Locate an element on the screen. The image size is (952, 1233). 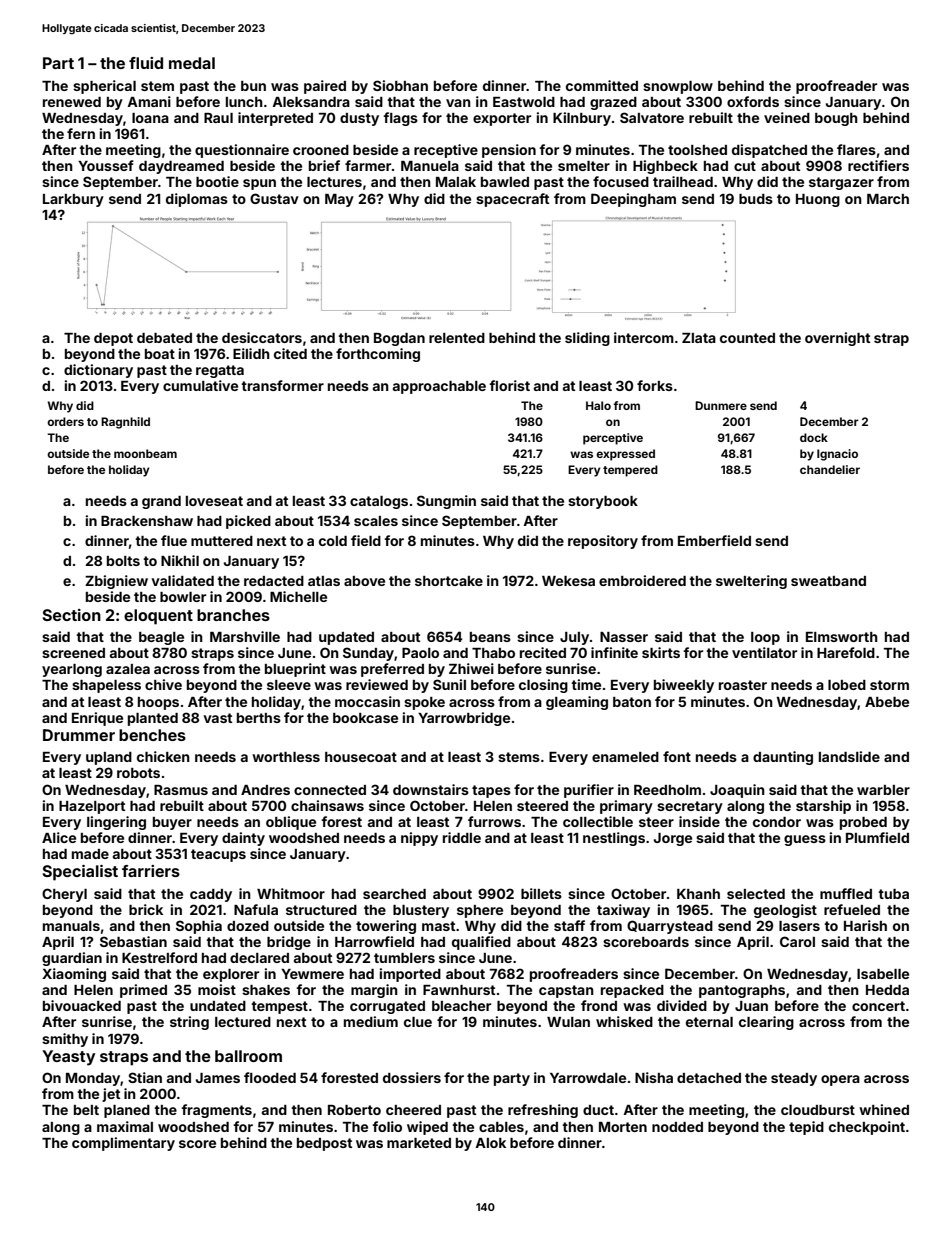
nippy is located at coordinates (419, 839).
